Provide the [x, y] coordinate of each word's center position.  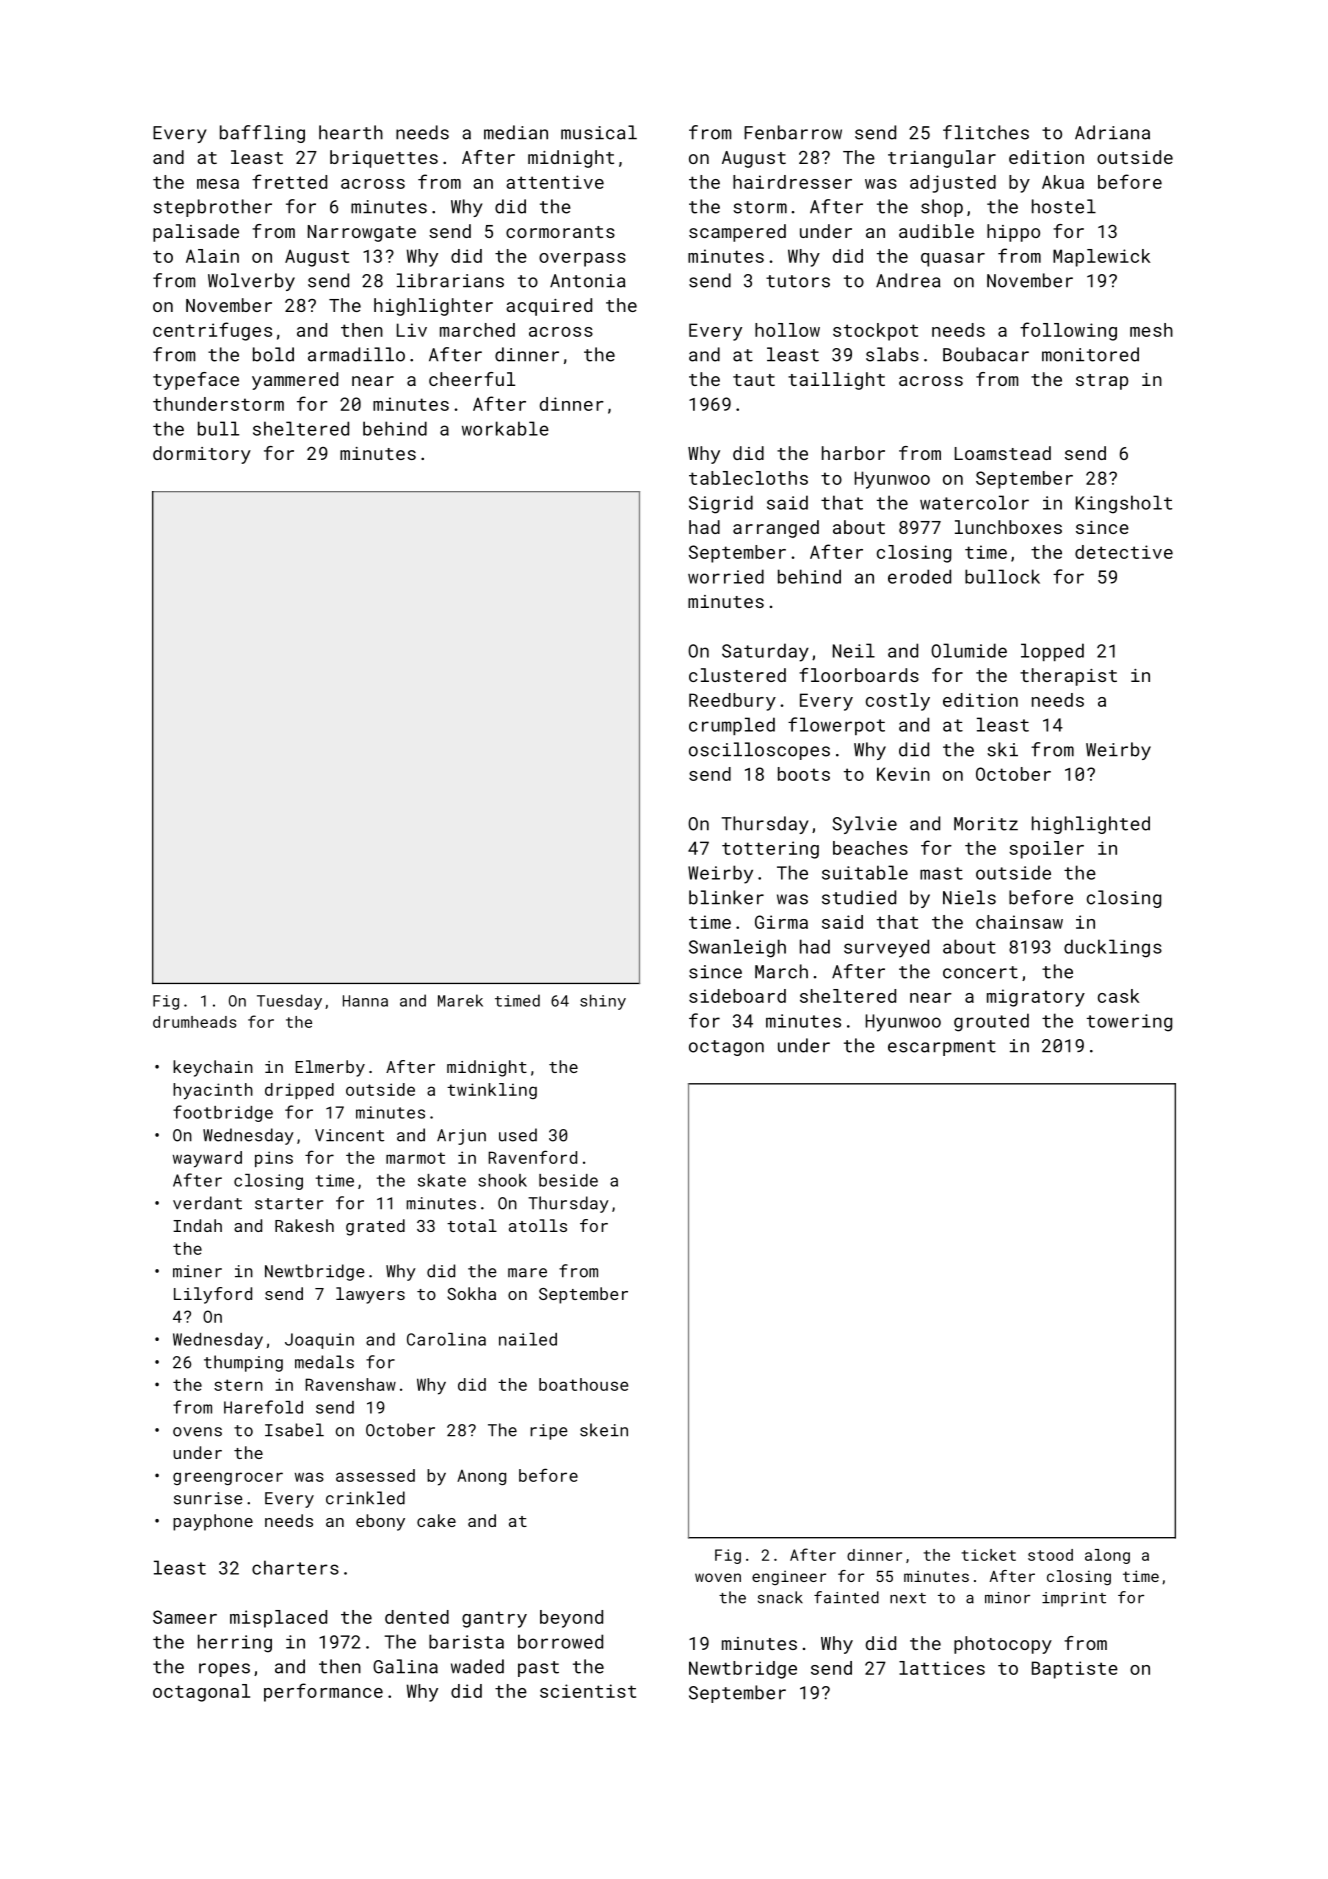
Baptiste [1075, 1670]
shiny [603, 1002]
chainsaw [1019, 922]
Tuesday [289, 1002]
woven [718, 1577]
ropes [224, 1670]
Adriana [1112, 132]
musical [599, 132]
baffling [262, 134]
